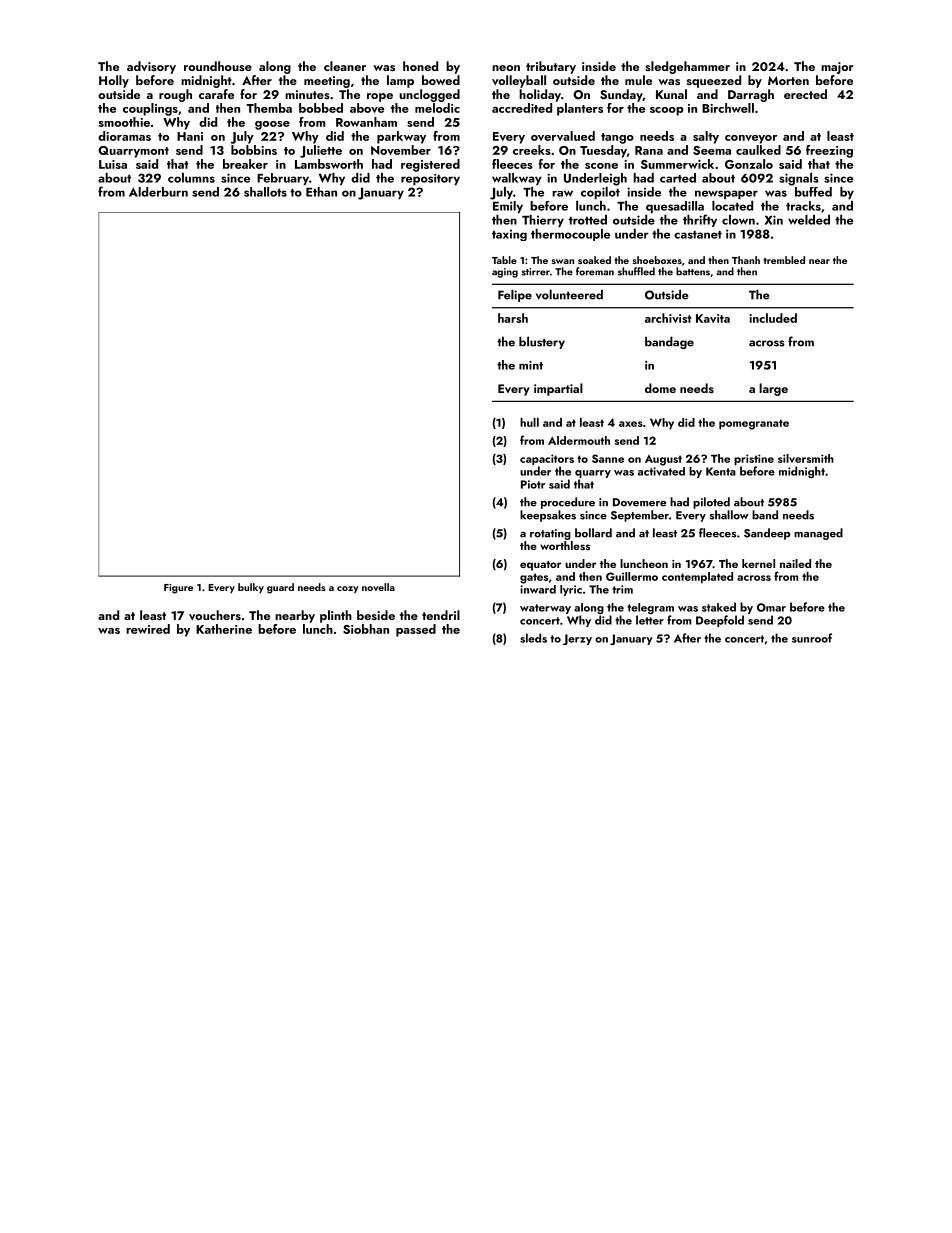 The height and width of the image is (1233, 952). What do you see at coordinates (178, 589) in the image?
I see `Figure` at bounding box center [178, 589].
